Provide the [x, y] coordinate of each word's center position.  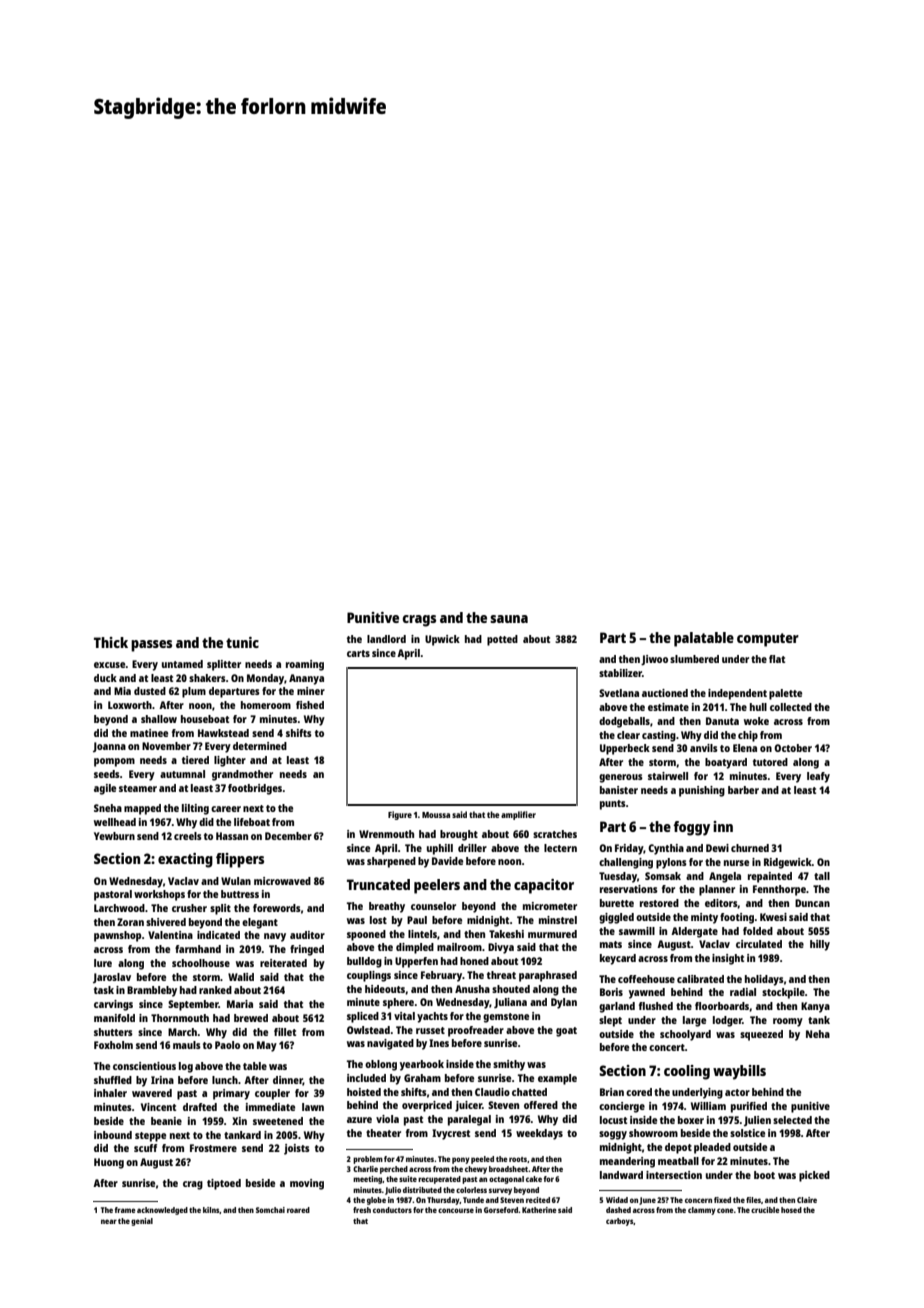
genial [142, 1222]
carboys [619, 1222]
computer [768, 640]
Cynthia [666, 849]
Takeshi [506, 934]
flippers [240, 860]
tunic [242, 642]
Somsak [663, 876]
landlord [386, 639]
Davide [447, 861]
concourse [456, 1210]
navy [275, 937]
